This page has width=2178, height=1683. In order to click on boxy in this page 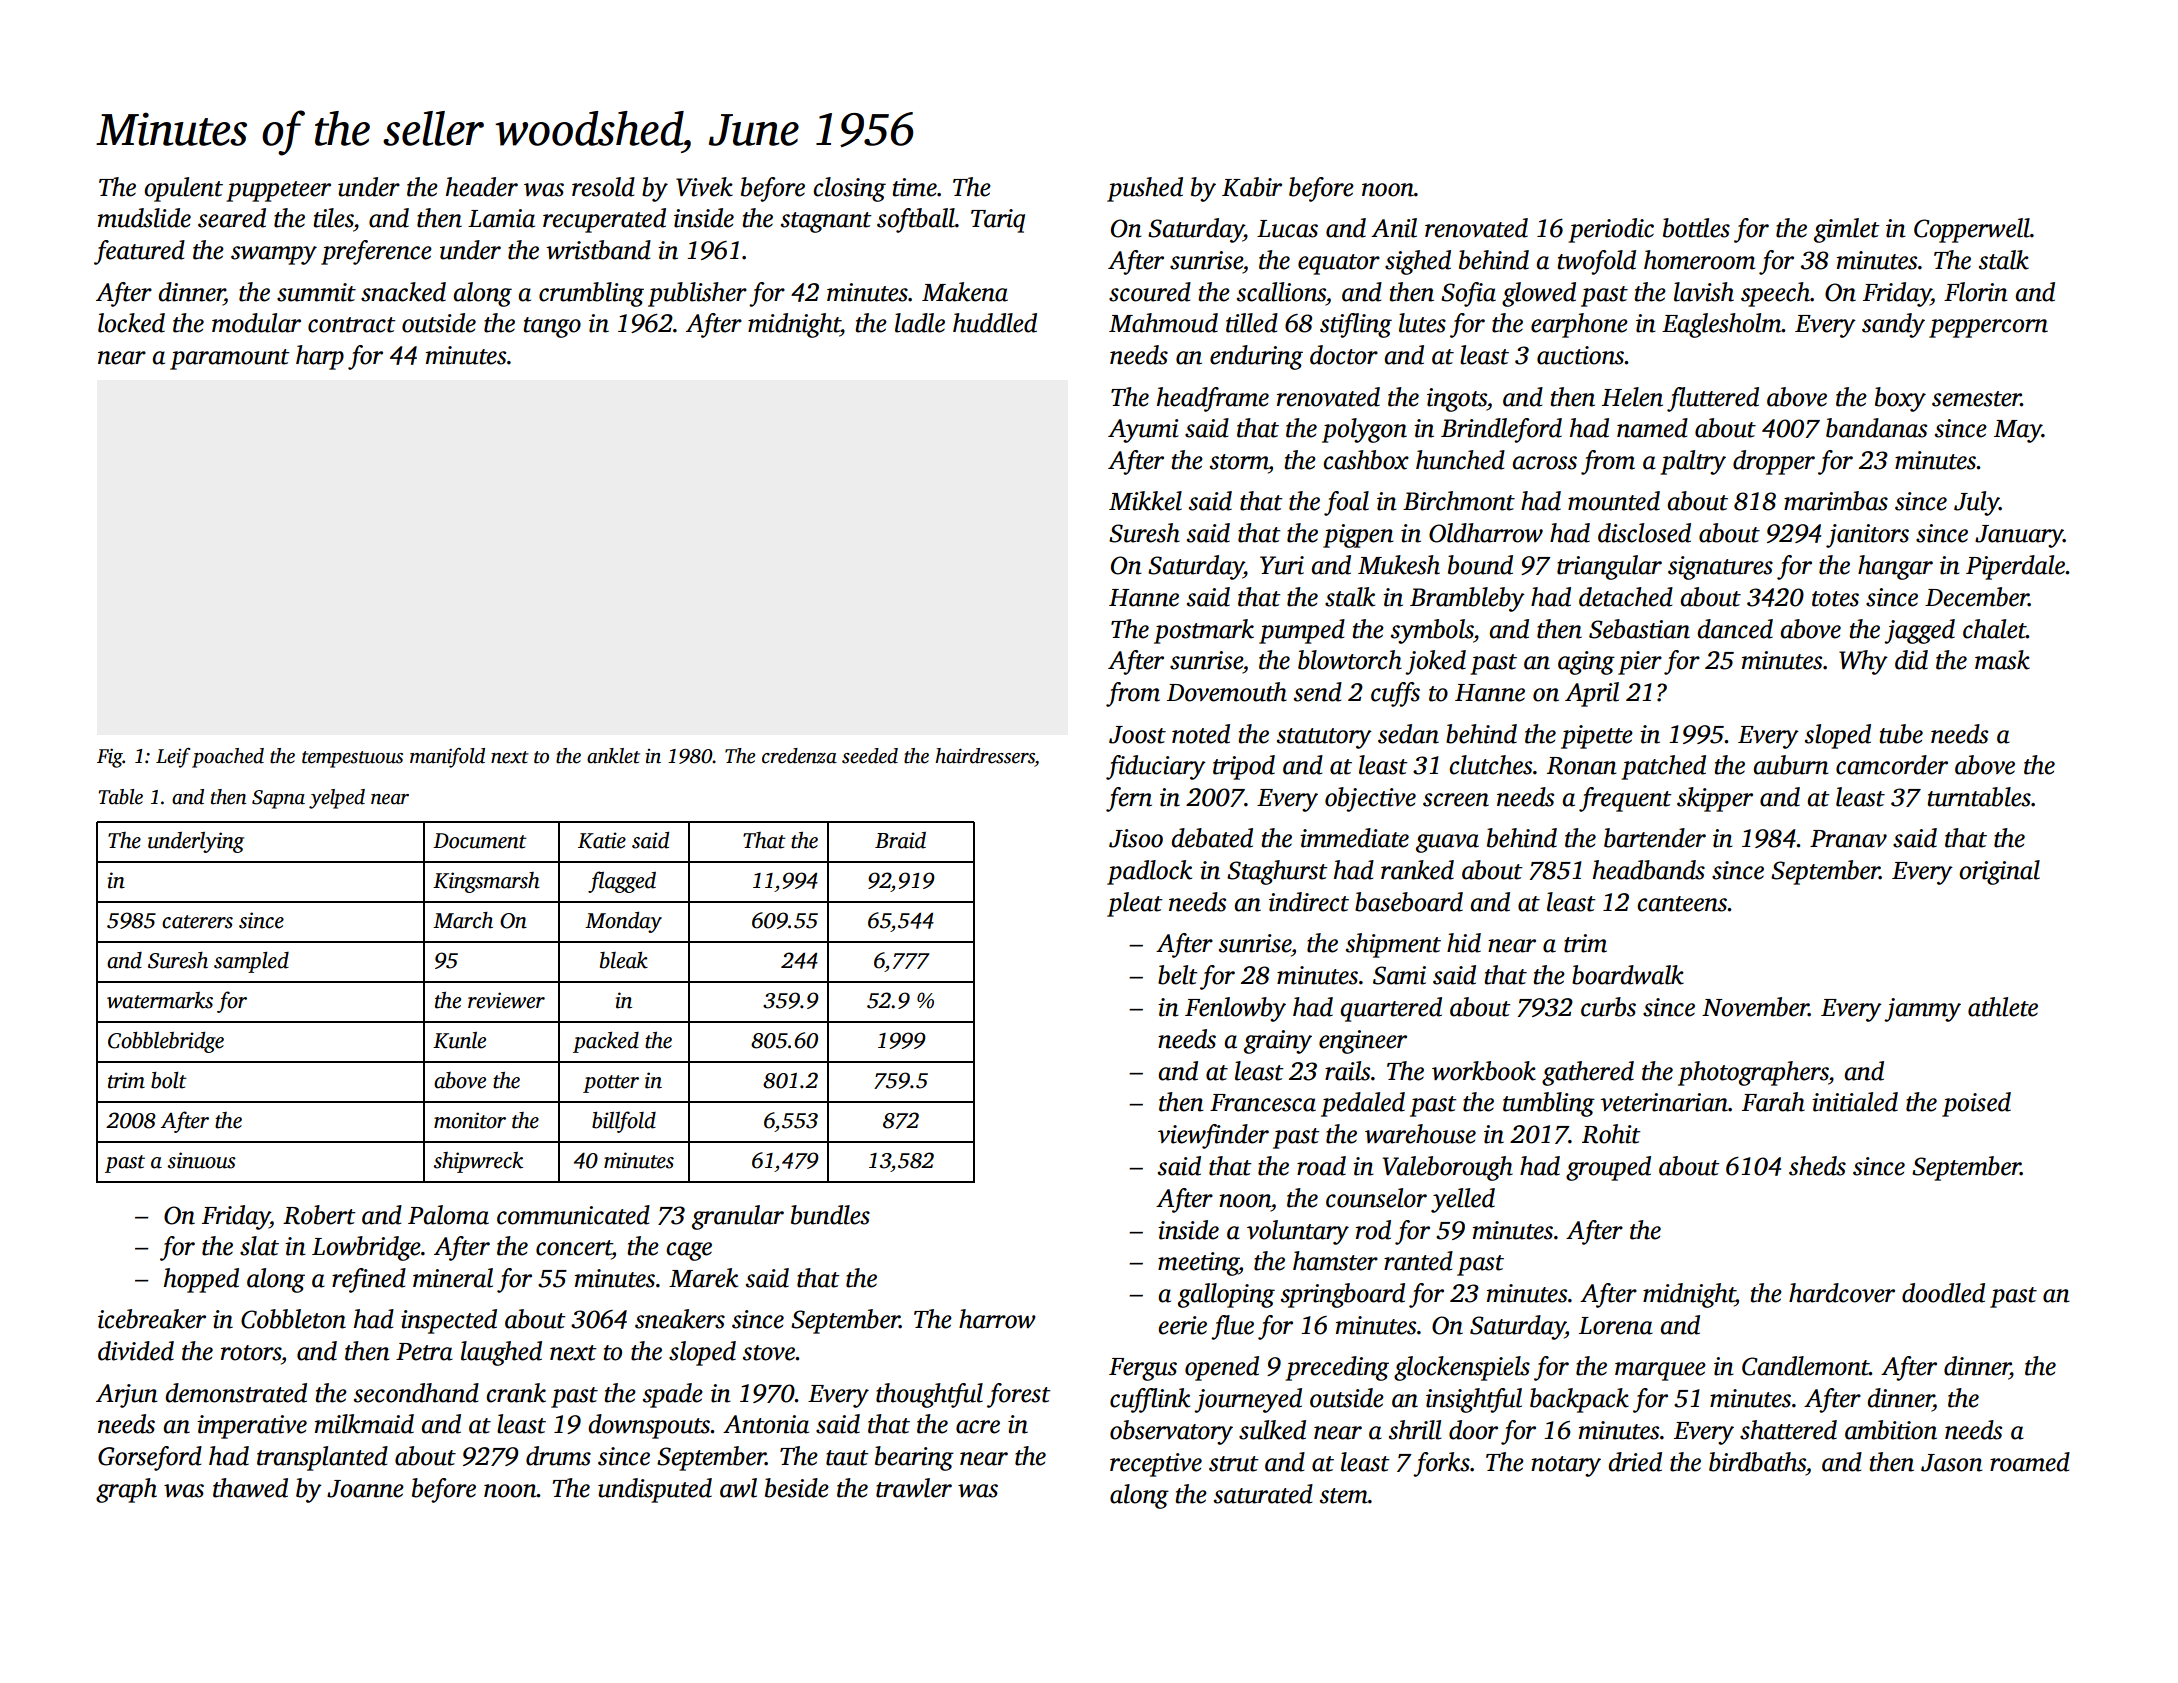, I will do `click(1900, 399)`.
